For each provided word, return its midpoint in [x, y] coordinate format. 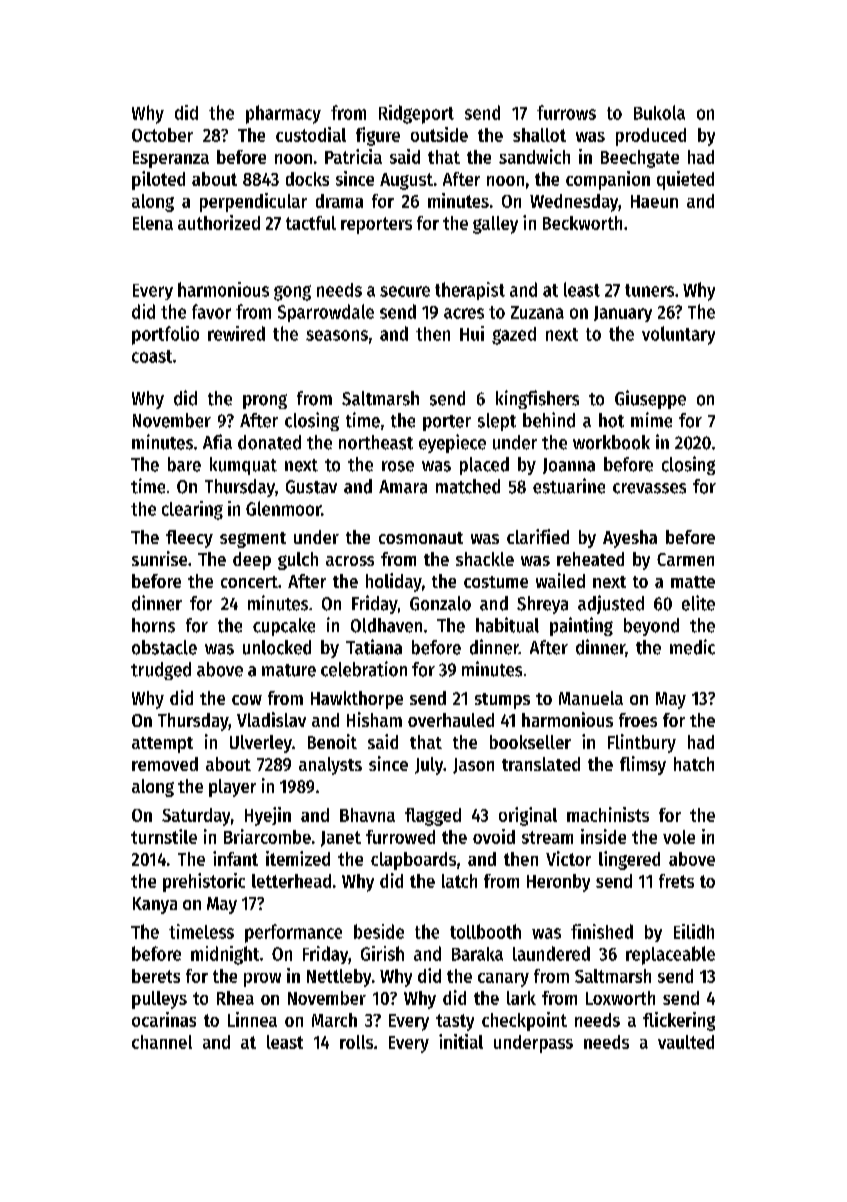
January [623, 314]
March [334, 1020]
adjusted [611, 604]
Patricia [353, 156]
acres [464, 313]
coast [152, 356]
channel [162, 1042]
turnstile [164, 836]
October [162, 135]
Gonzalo [440, 603]
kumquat [243, 466]
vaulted [686, 1042]
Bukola [659, 112]
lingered [629, 860]
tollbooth [485, 931]
